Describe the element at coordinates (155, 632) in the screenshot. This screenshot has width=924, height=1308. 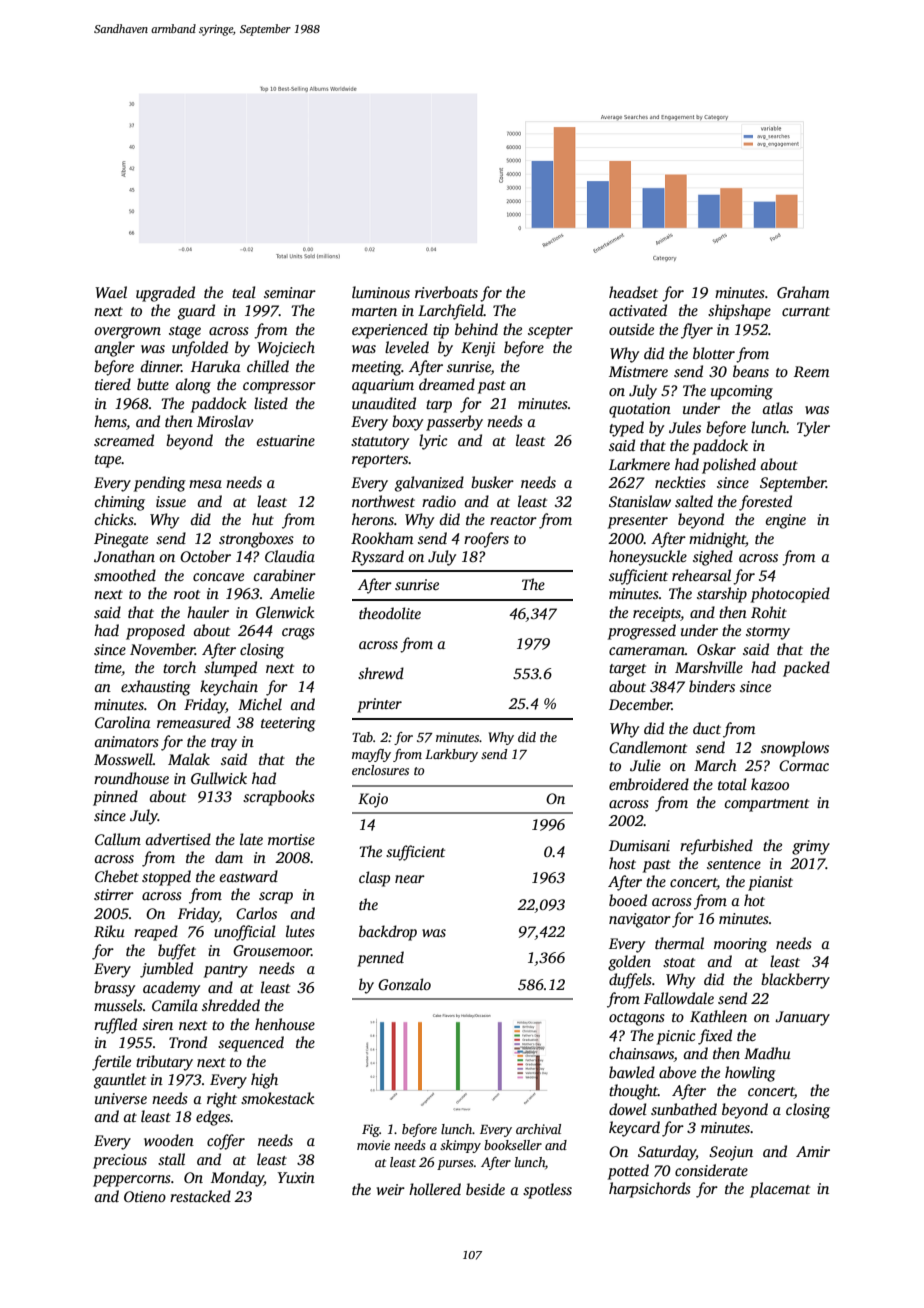
I see `proposed` at that location.
